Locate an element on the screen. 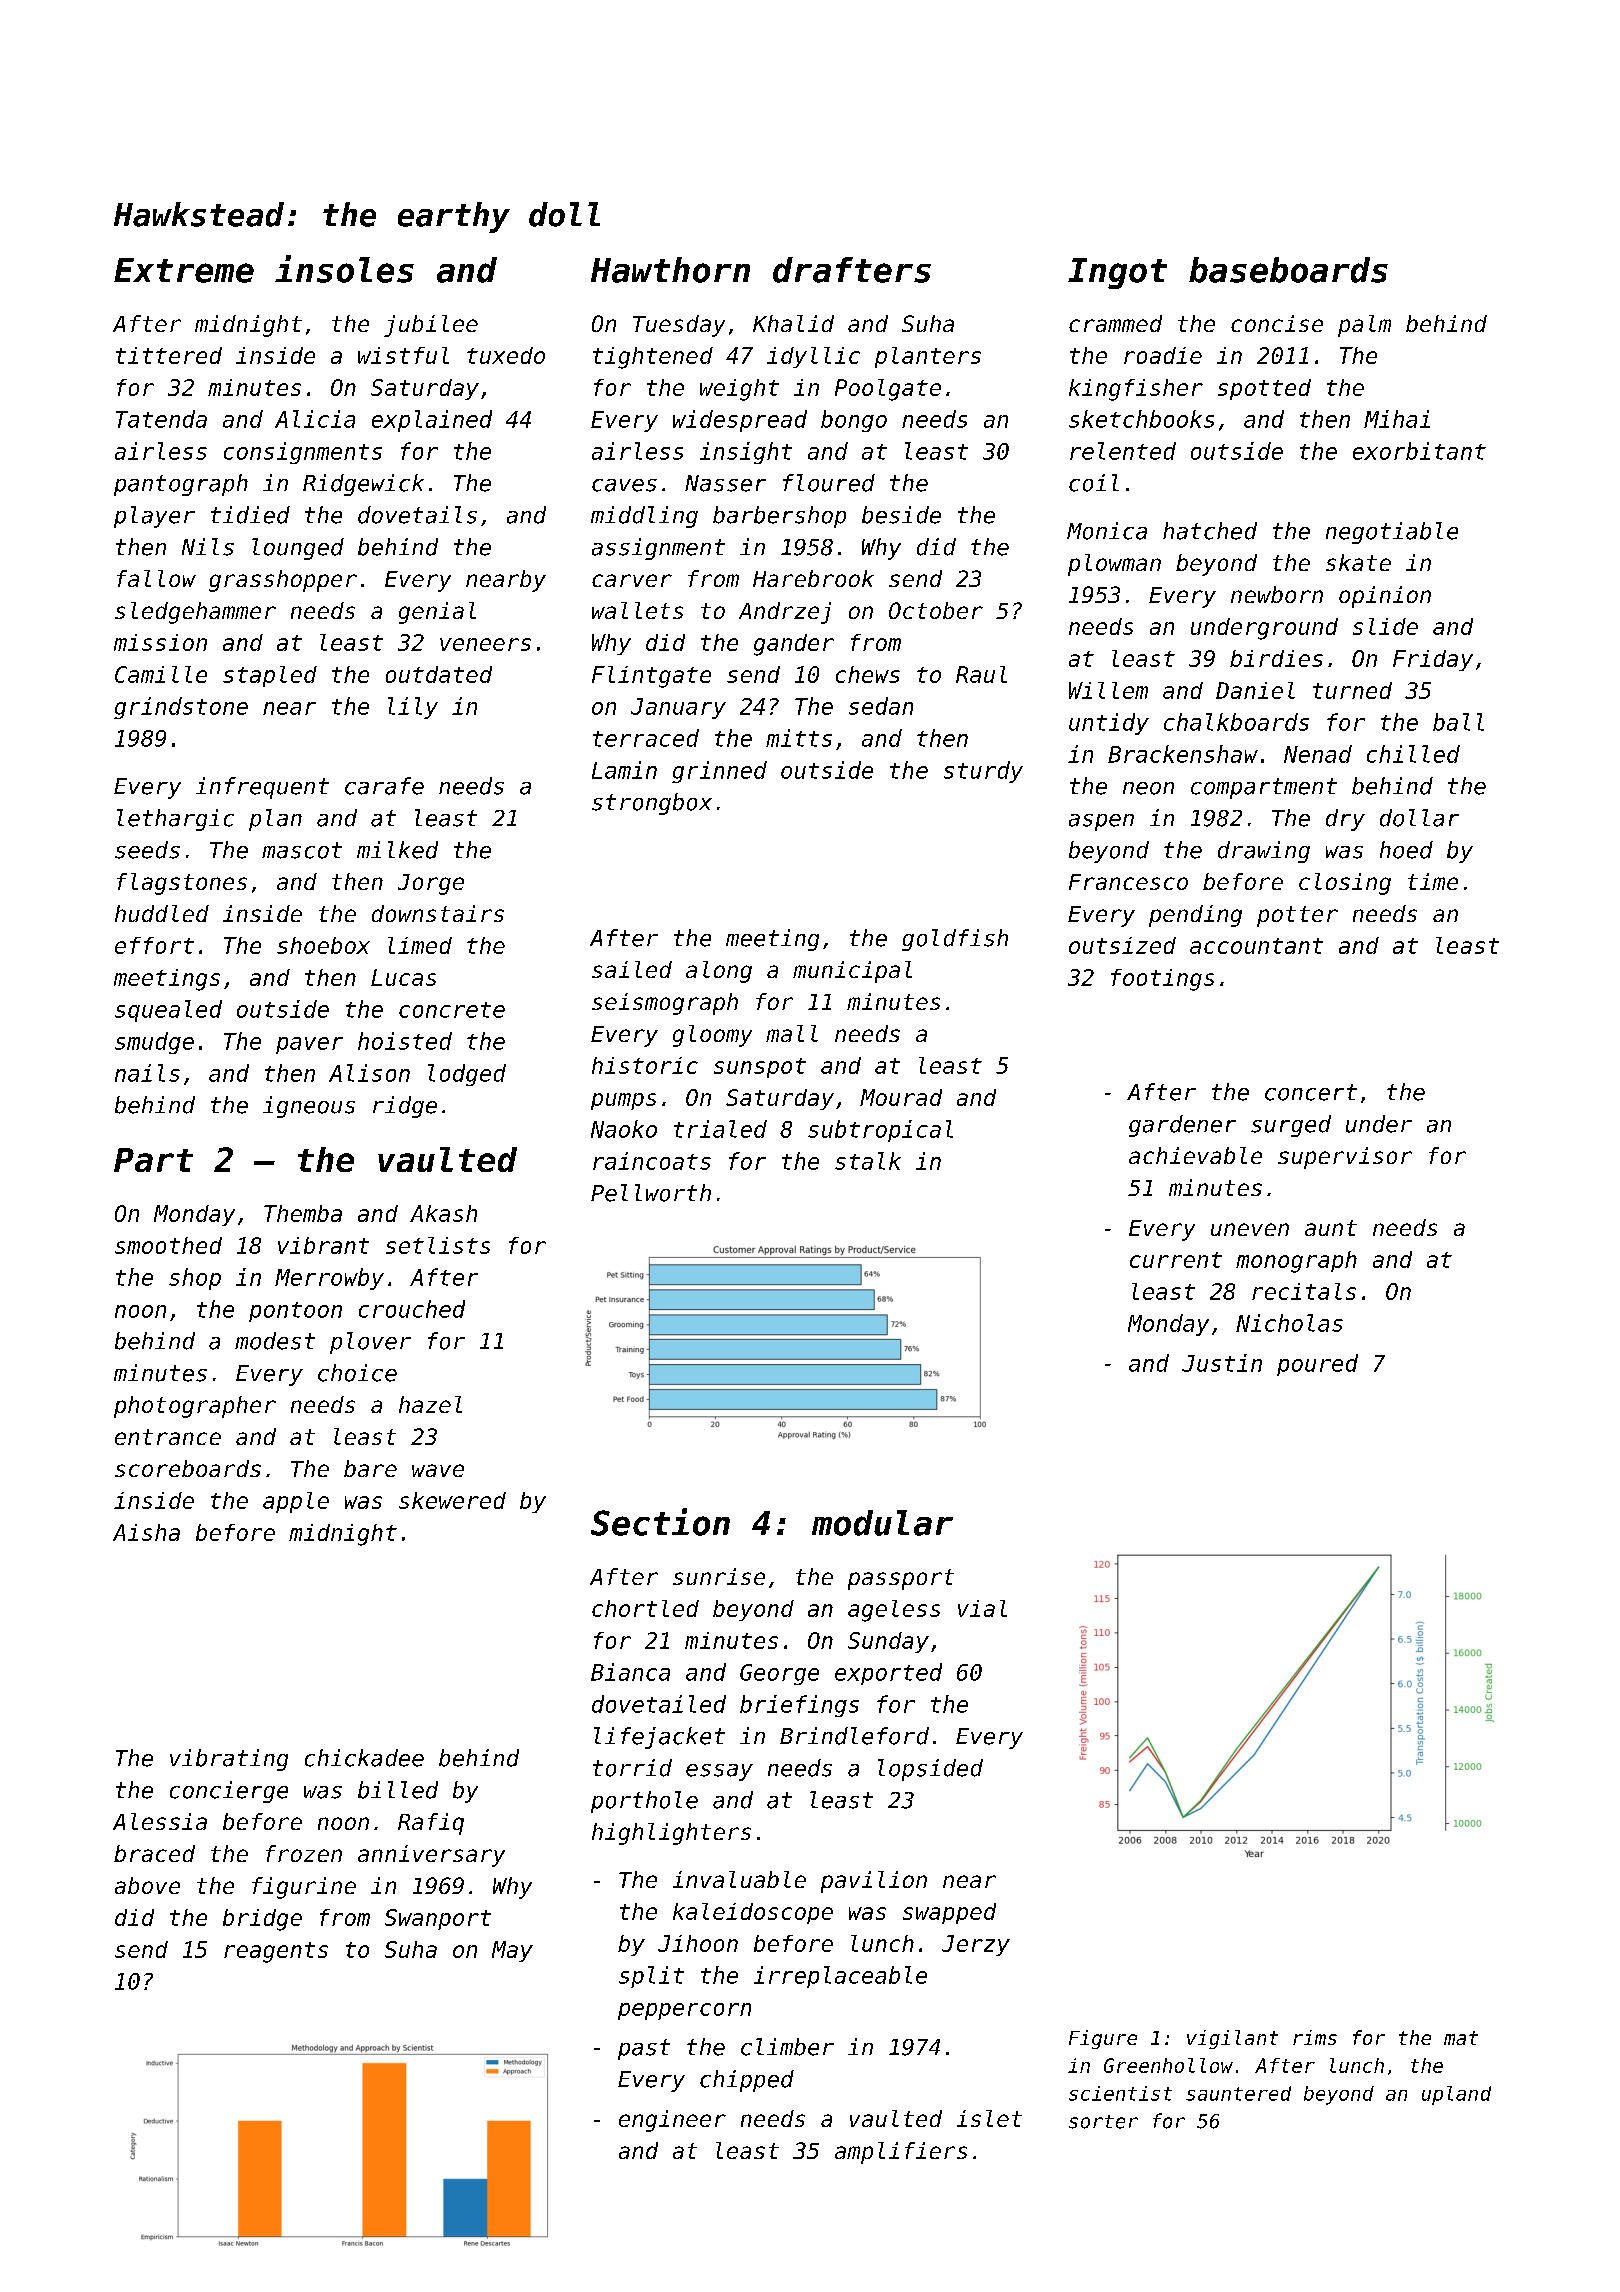 The height and width of the screenshot is (2292, 1620). lethargic is located at coordinates (175, 820).
